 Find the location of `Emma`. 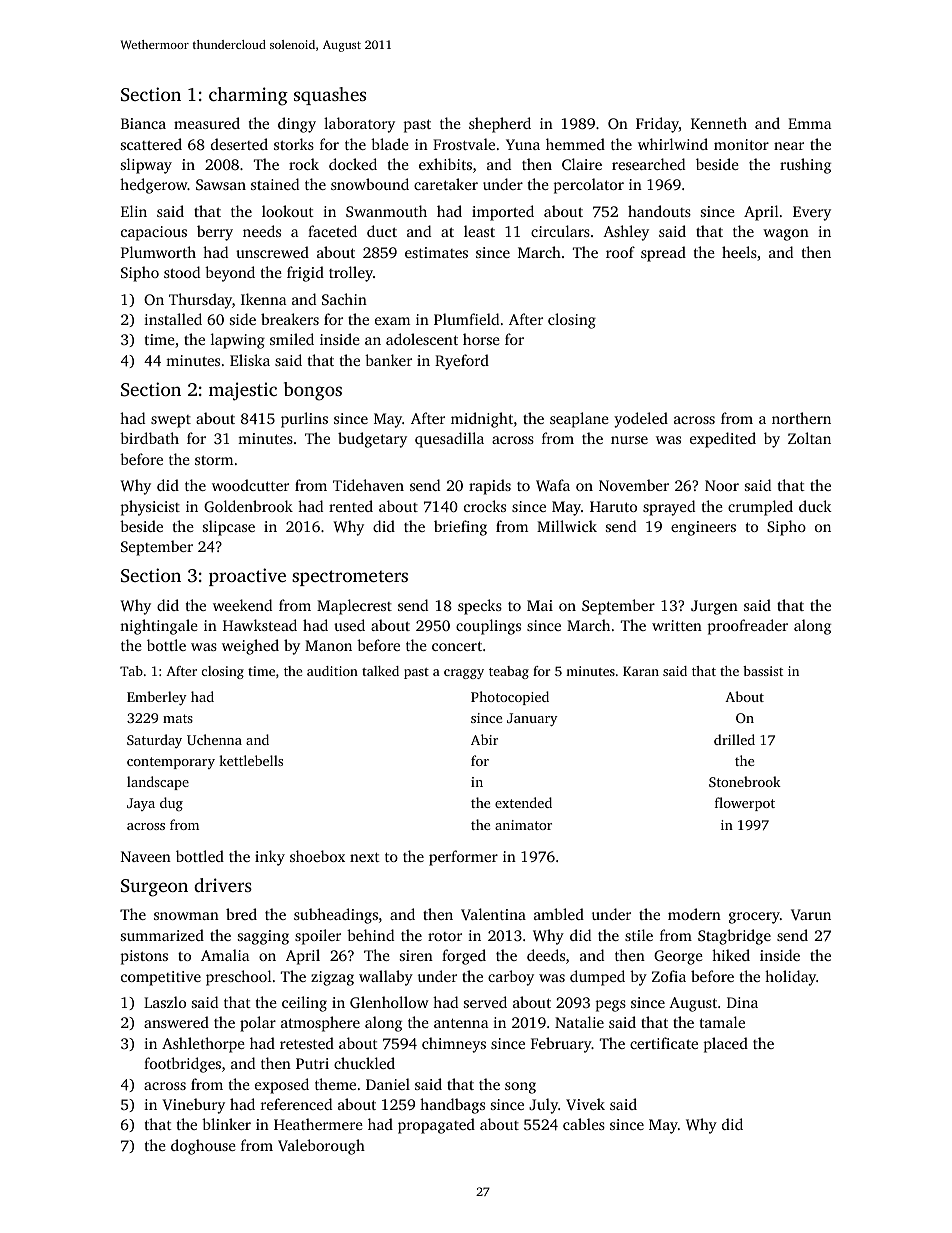

Emma is located at coordinates (810, 123).
